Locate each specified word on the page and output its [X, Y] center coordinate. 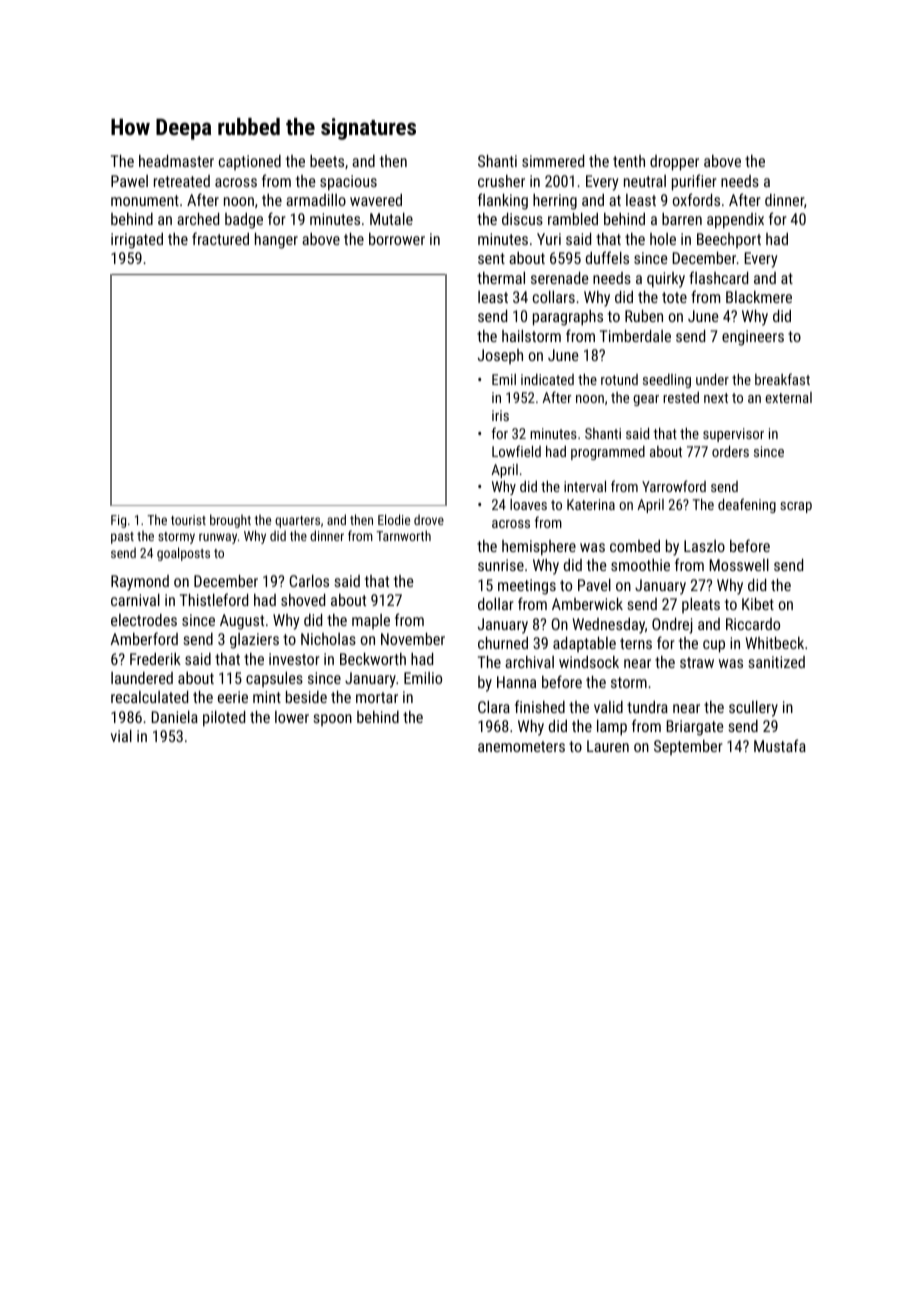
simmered [553, 161]
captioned [250, 162]
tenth [629, 161]
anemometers [521, 746]
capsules [274, 679]
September [688, 747]
